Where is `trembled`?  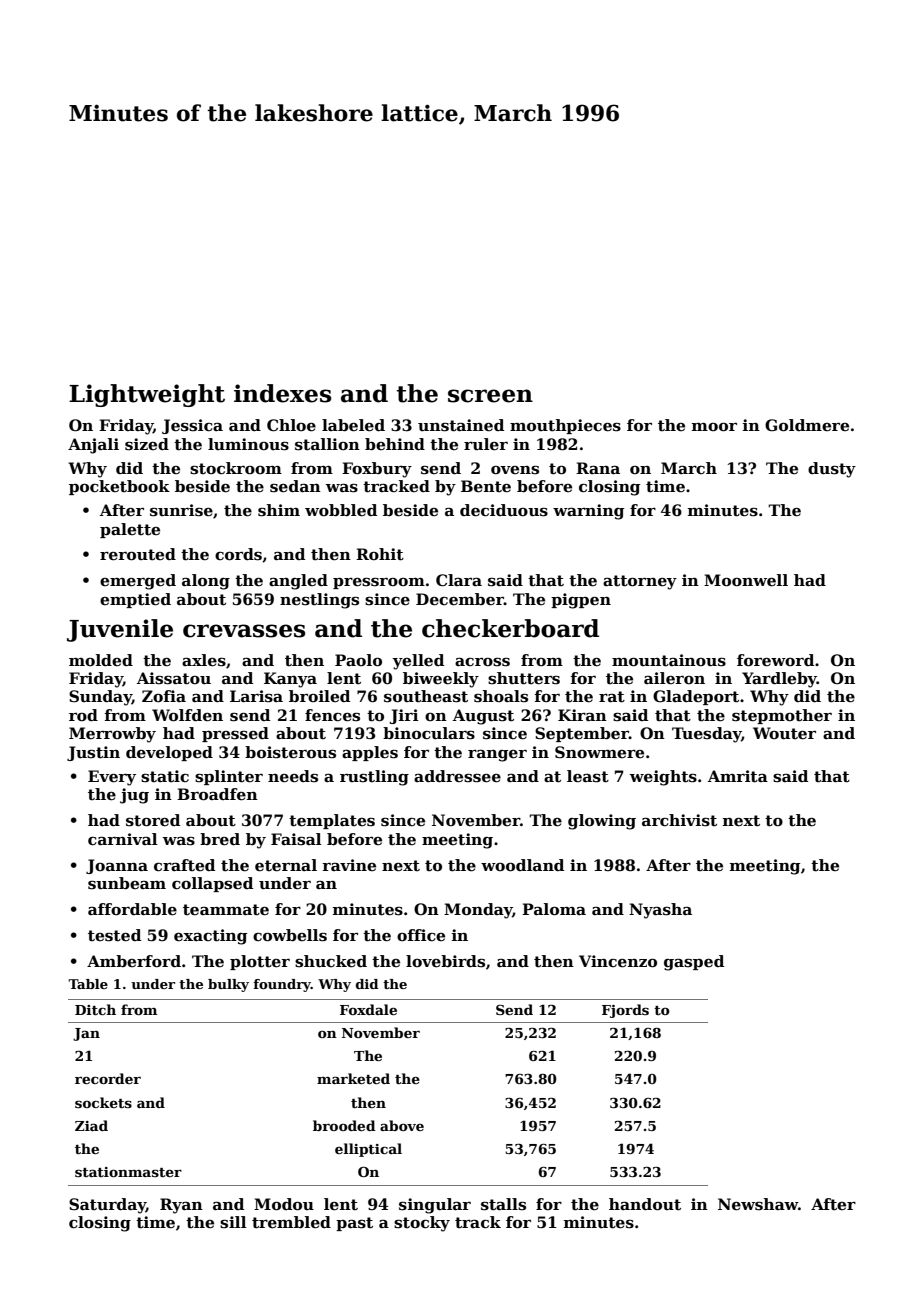
trembled is located at coordinates (291, 1222).
